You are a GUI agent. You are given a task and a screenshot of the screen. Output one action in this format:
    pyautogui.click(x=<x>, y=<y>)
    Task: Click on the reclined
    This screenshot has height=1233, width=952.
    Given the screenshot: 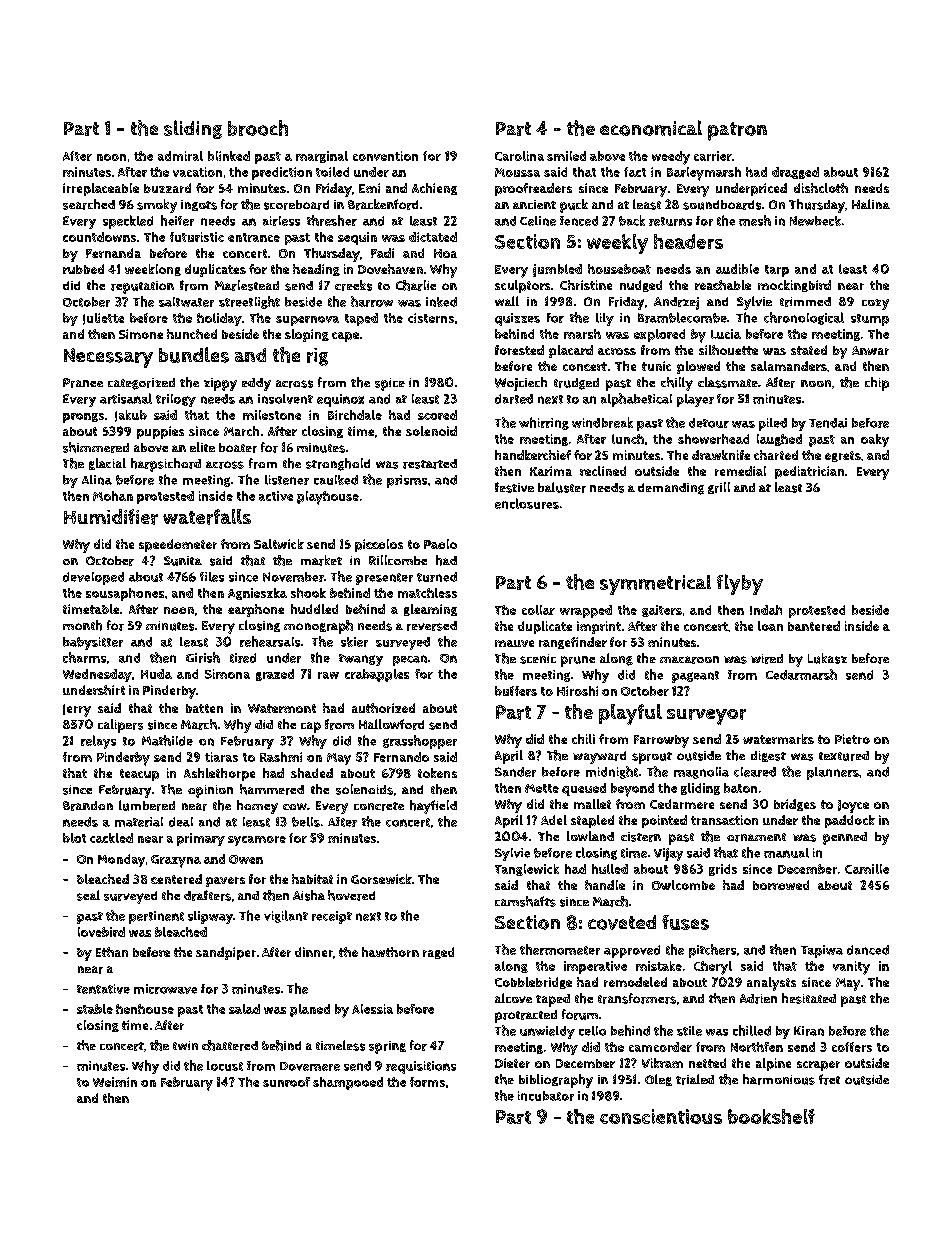 What is the action you would take?
    pyautogui.click(x=603, y=471)
